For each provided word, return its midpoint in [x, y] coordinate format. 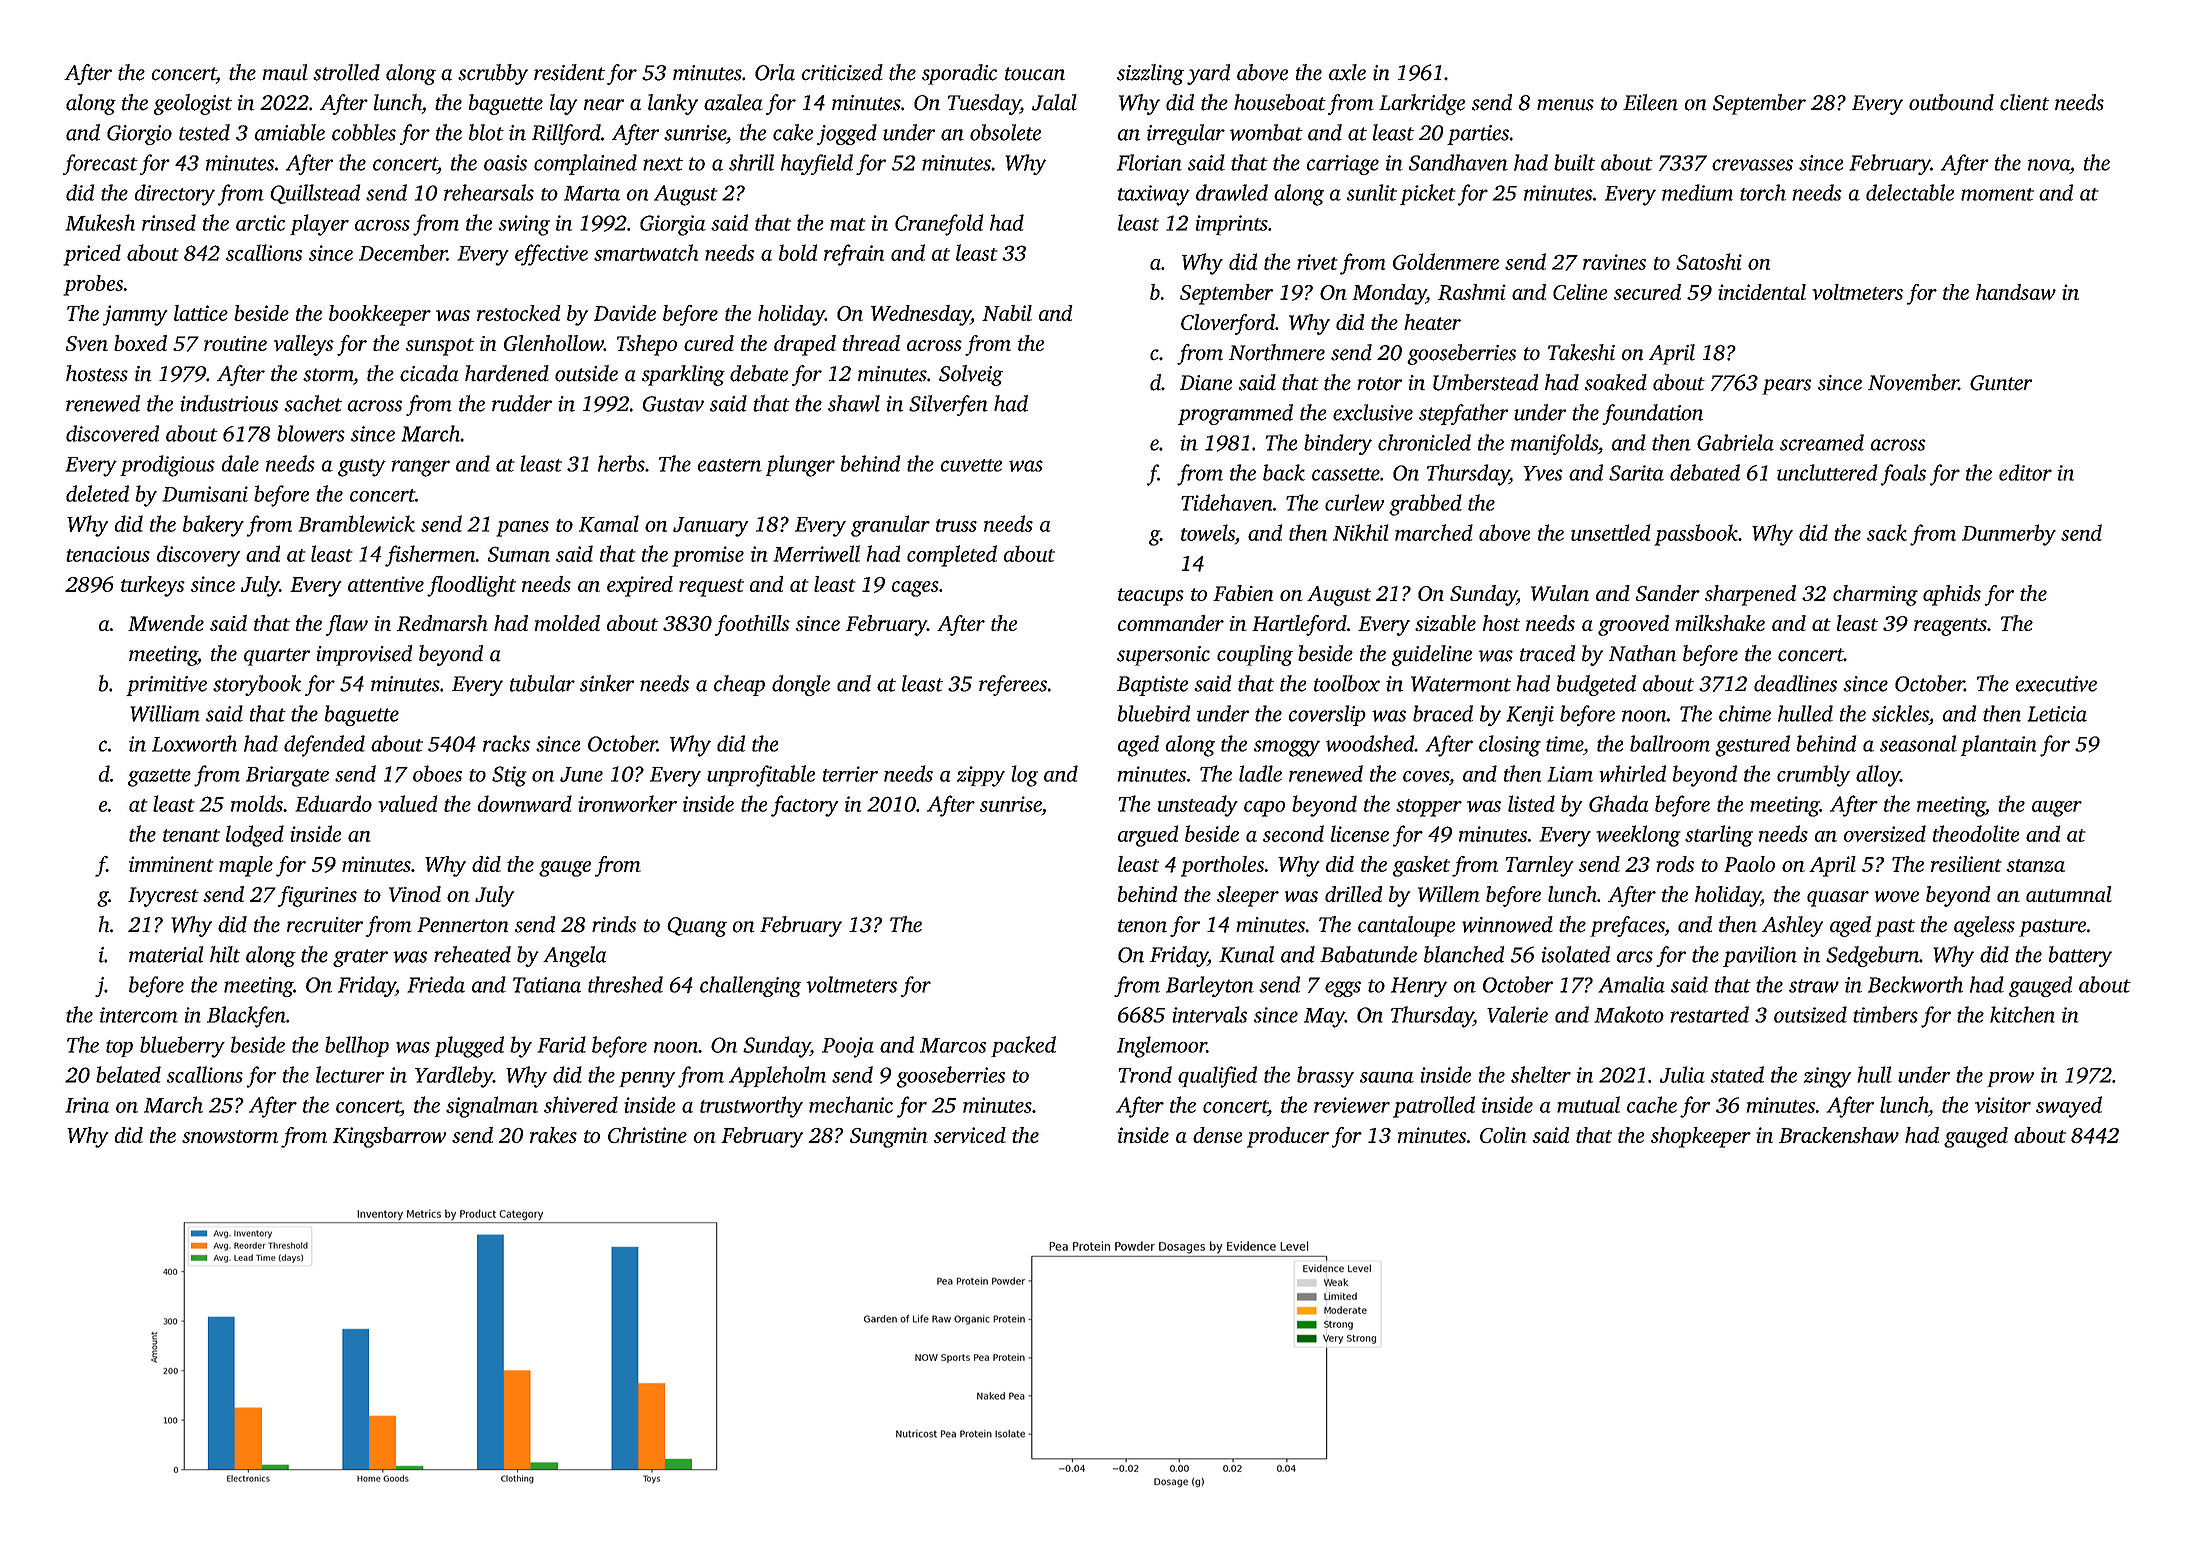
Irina [87, 1105]
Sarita [1636, 473]
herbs [621, 463]
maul [285, 72]
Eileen [1650, 102]
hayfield [817, 164]
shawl [854, 403]
